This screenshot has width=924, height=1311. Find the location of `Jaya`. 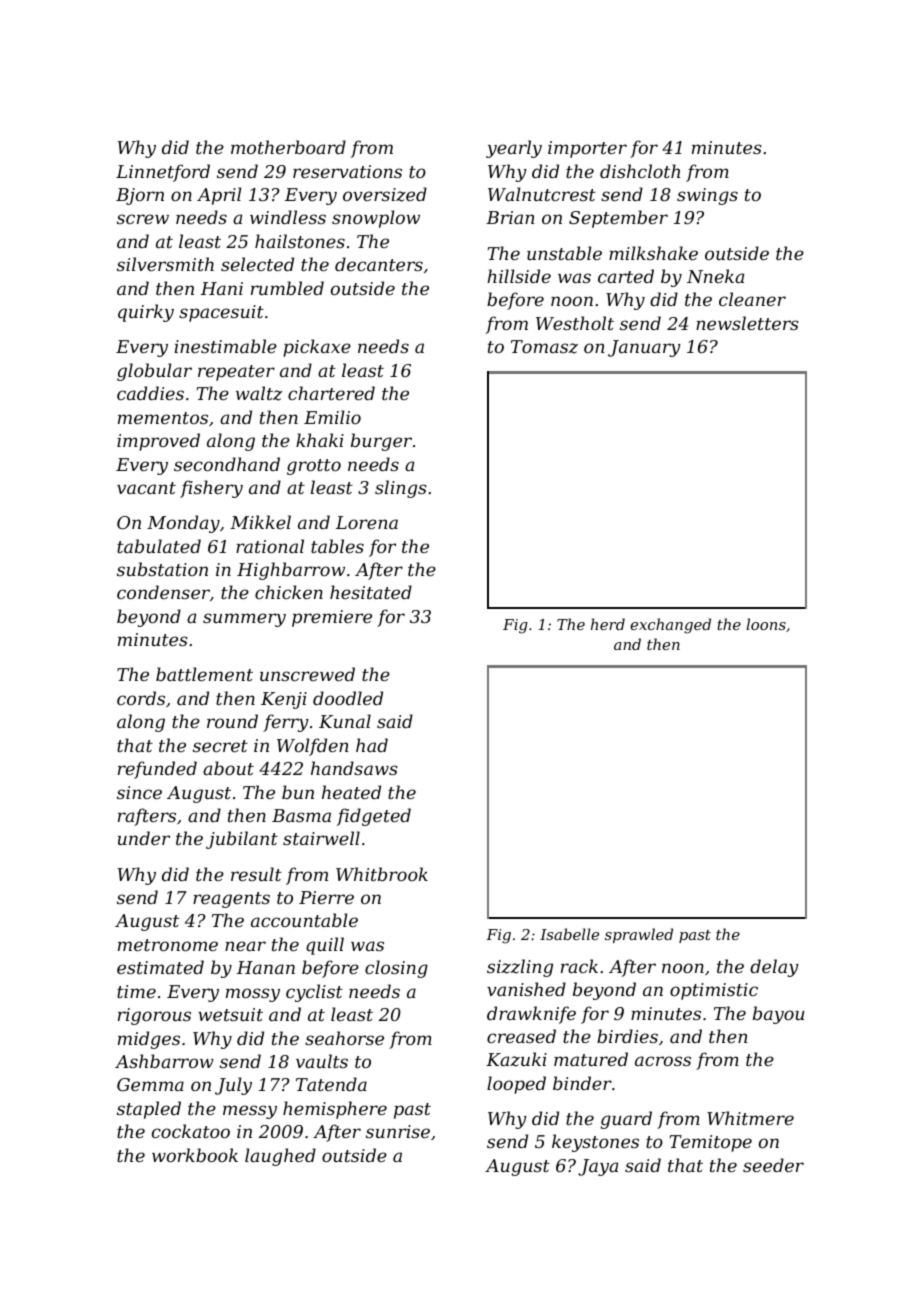

Jaya is located at coordinates (598, 1167).
